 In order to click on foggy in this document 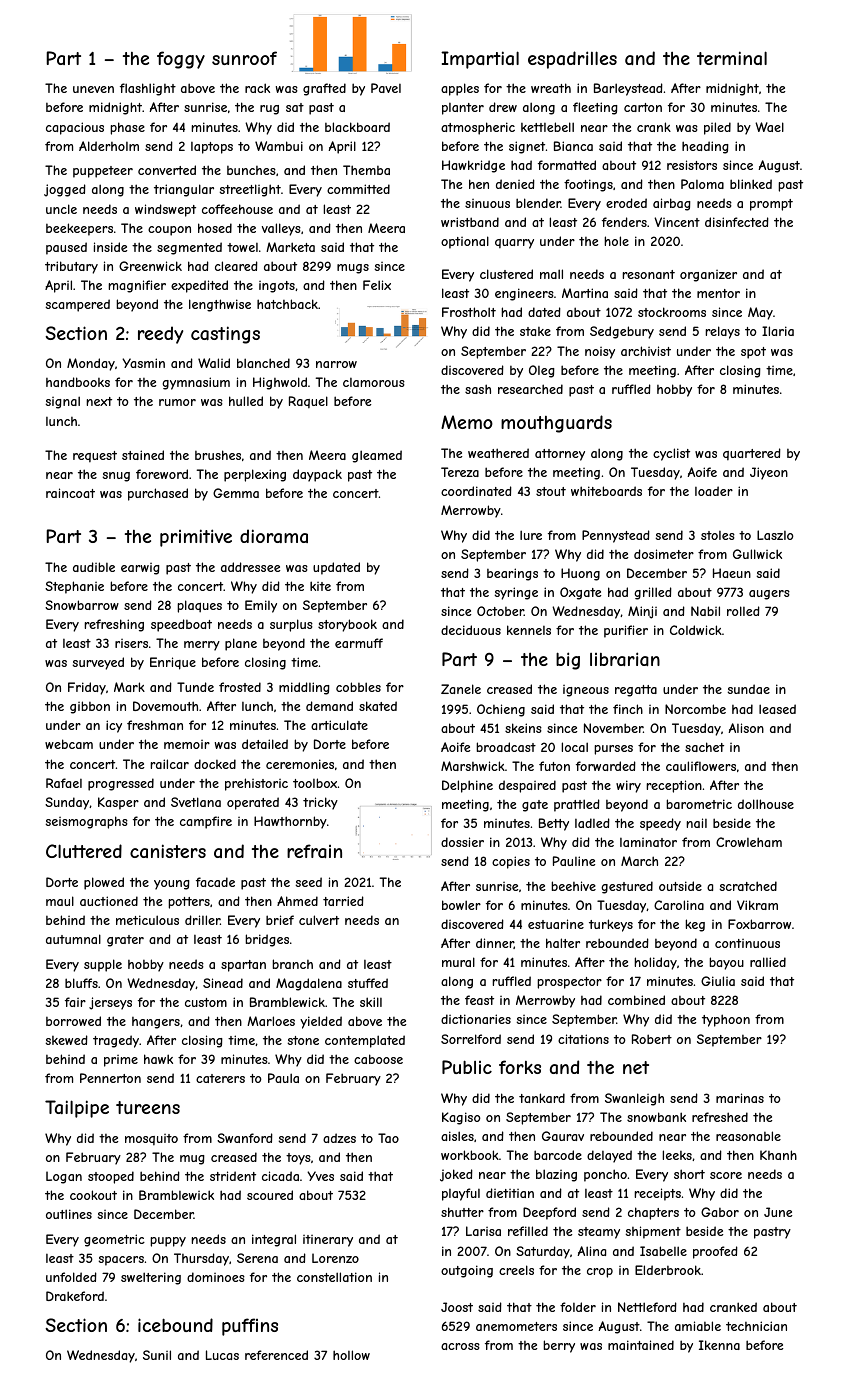, I will do `click(181, 60)`.
